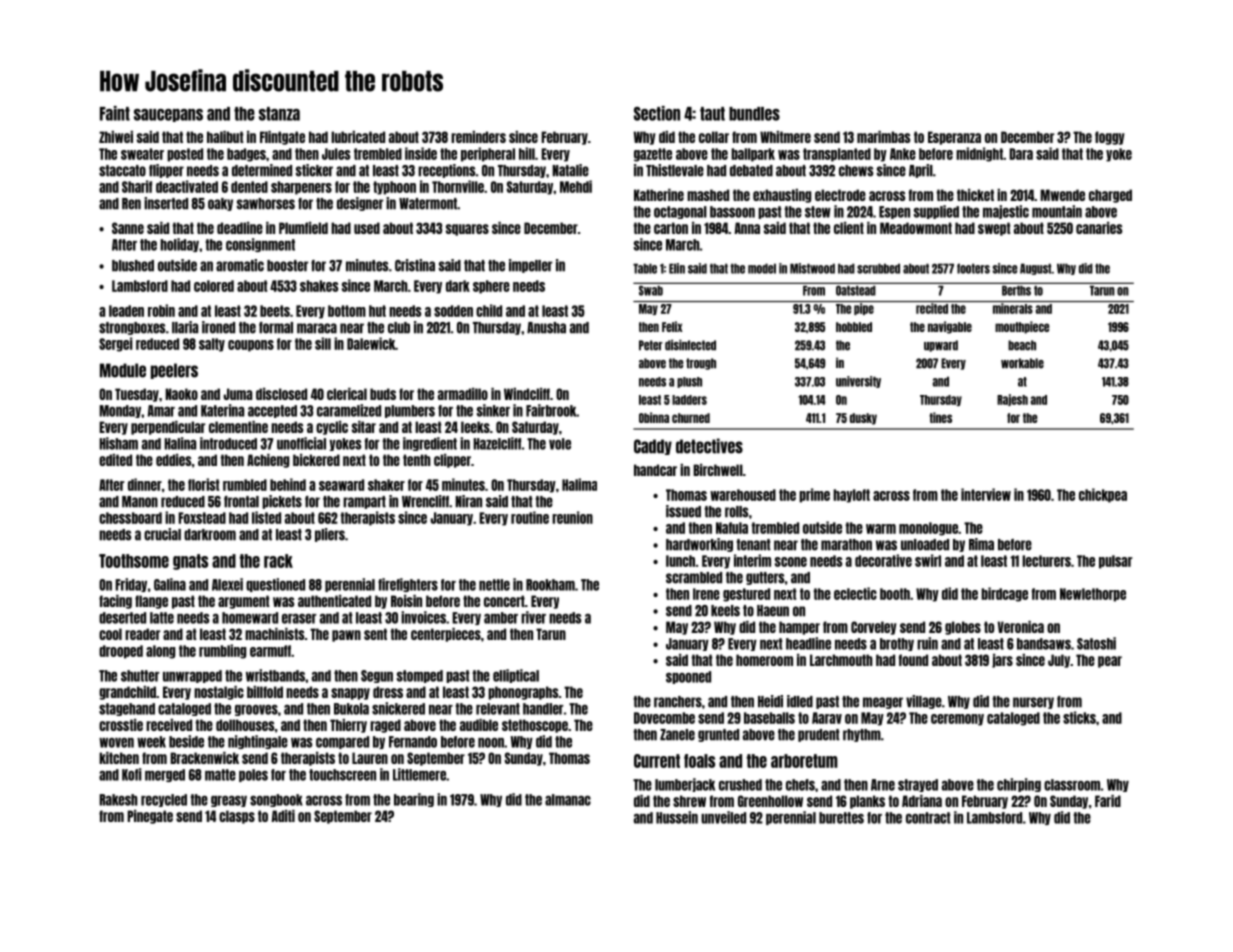  Describe the element at coordinates (220, 775) in the document. I see `matte` at that location.
